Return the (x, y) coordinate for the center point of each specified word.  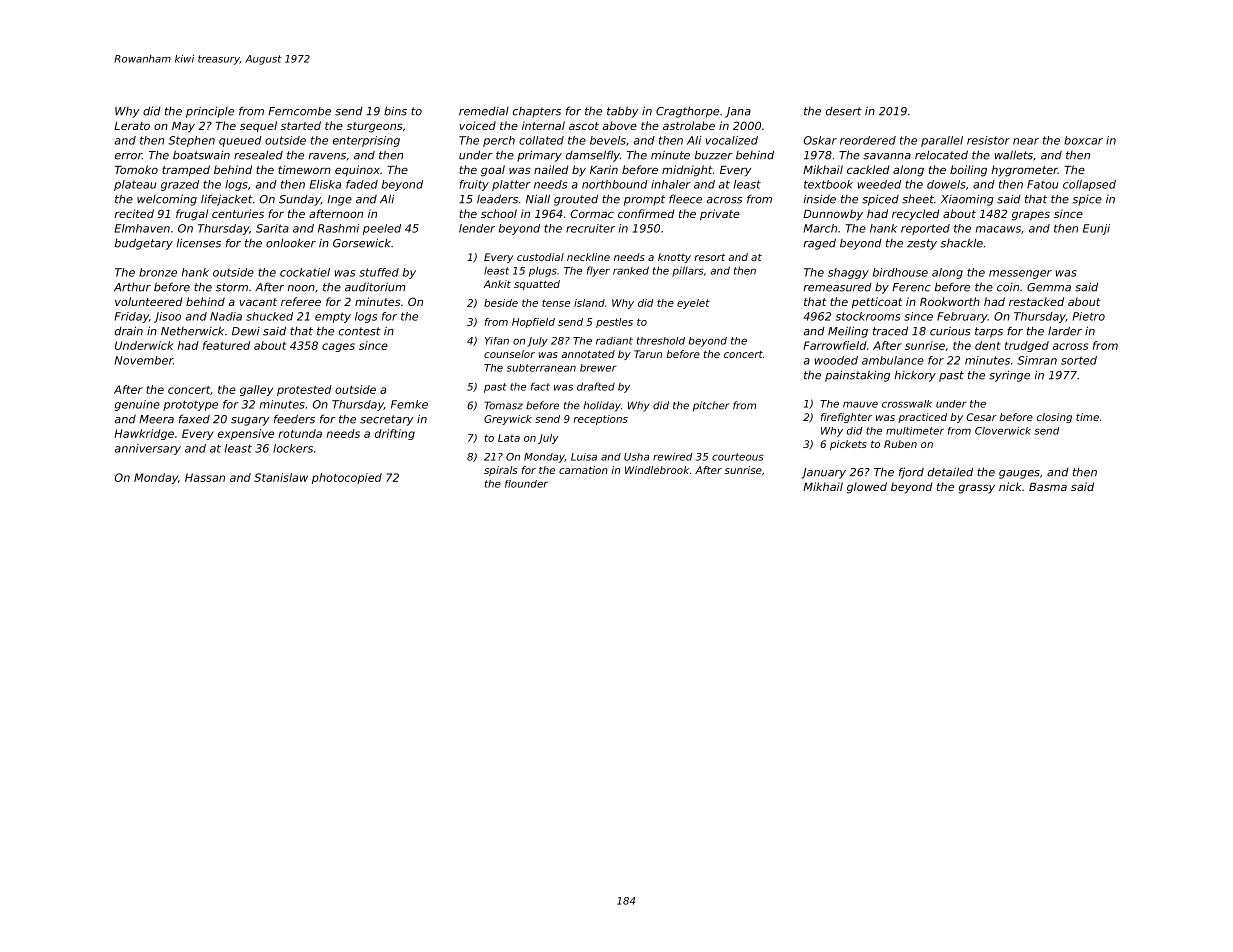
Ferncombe (299, 111)
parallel (942, 141)
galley (256, 390)
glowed (867, 488)
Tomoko (136, 169)
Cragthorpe (687, 112)
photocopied (347, 478)
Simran (1037, 360)
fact (540, 386)
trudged (1027, 346)
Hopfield (533, 323)
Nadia (226, 316)
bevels (608, 140)
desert (844, 111)
